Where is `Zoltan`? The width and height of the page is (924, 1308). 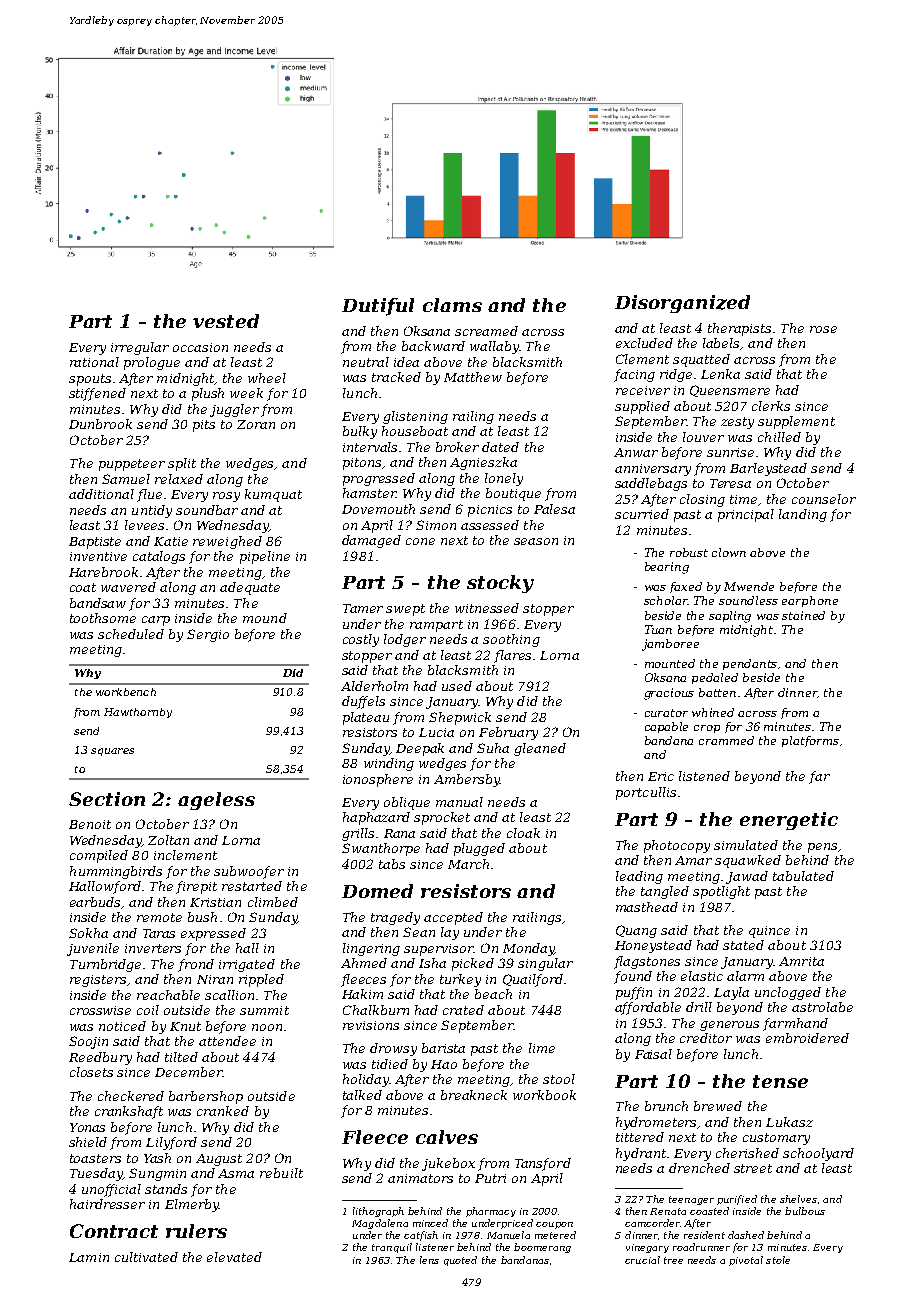
Zoltan is located at coordinates (168, 840).
